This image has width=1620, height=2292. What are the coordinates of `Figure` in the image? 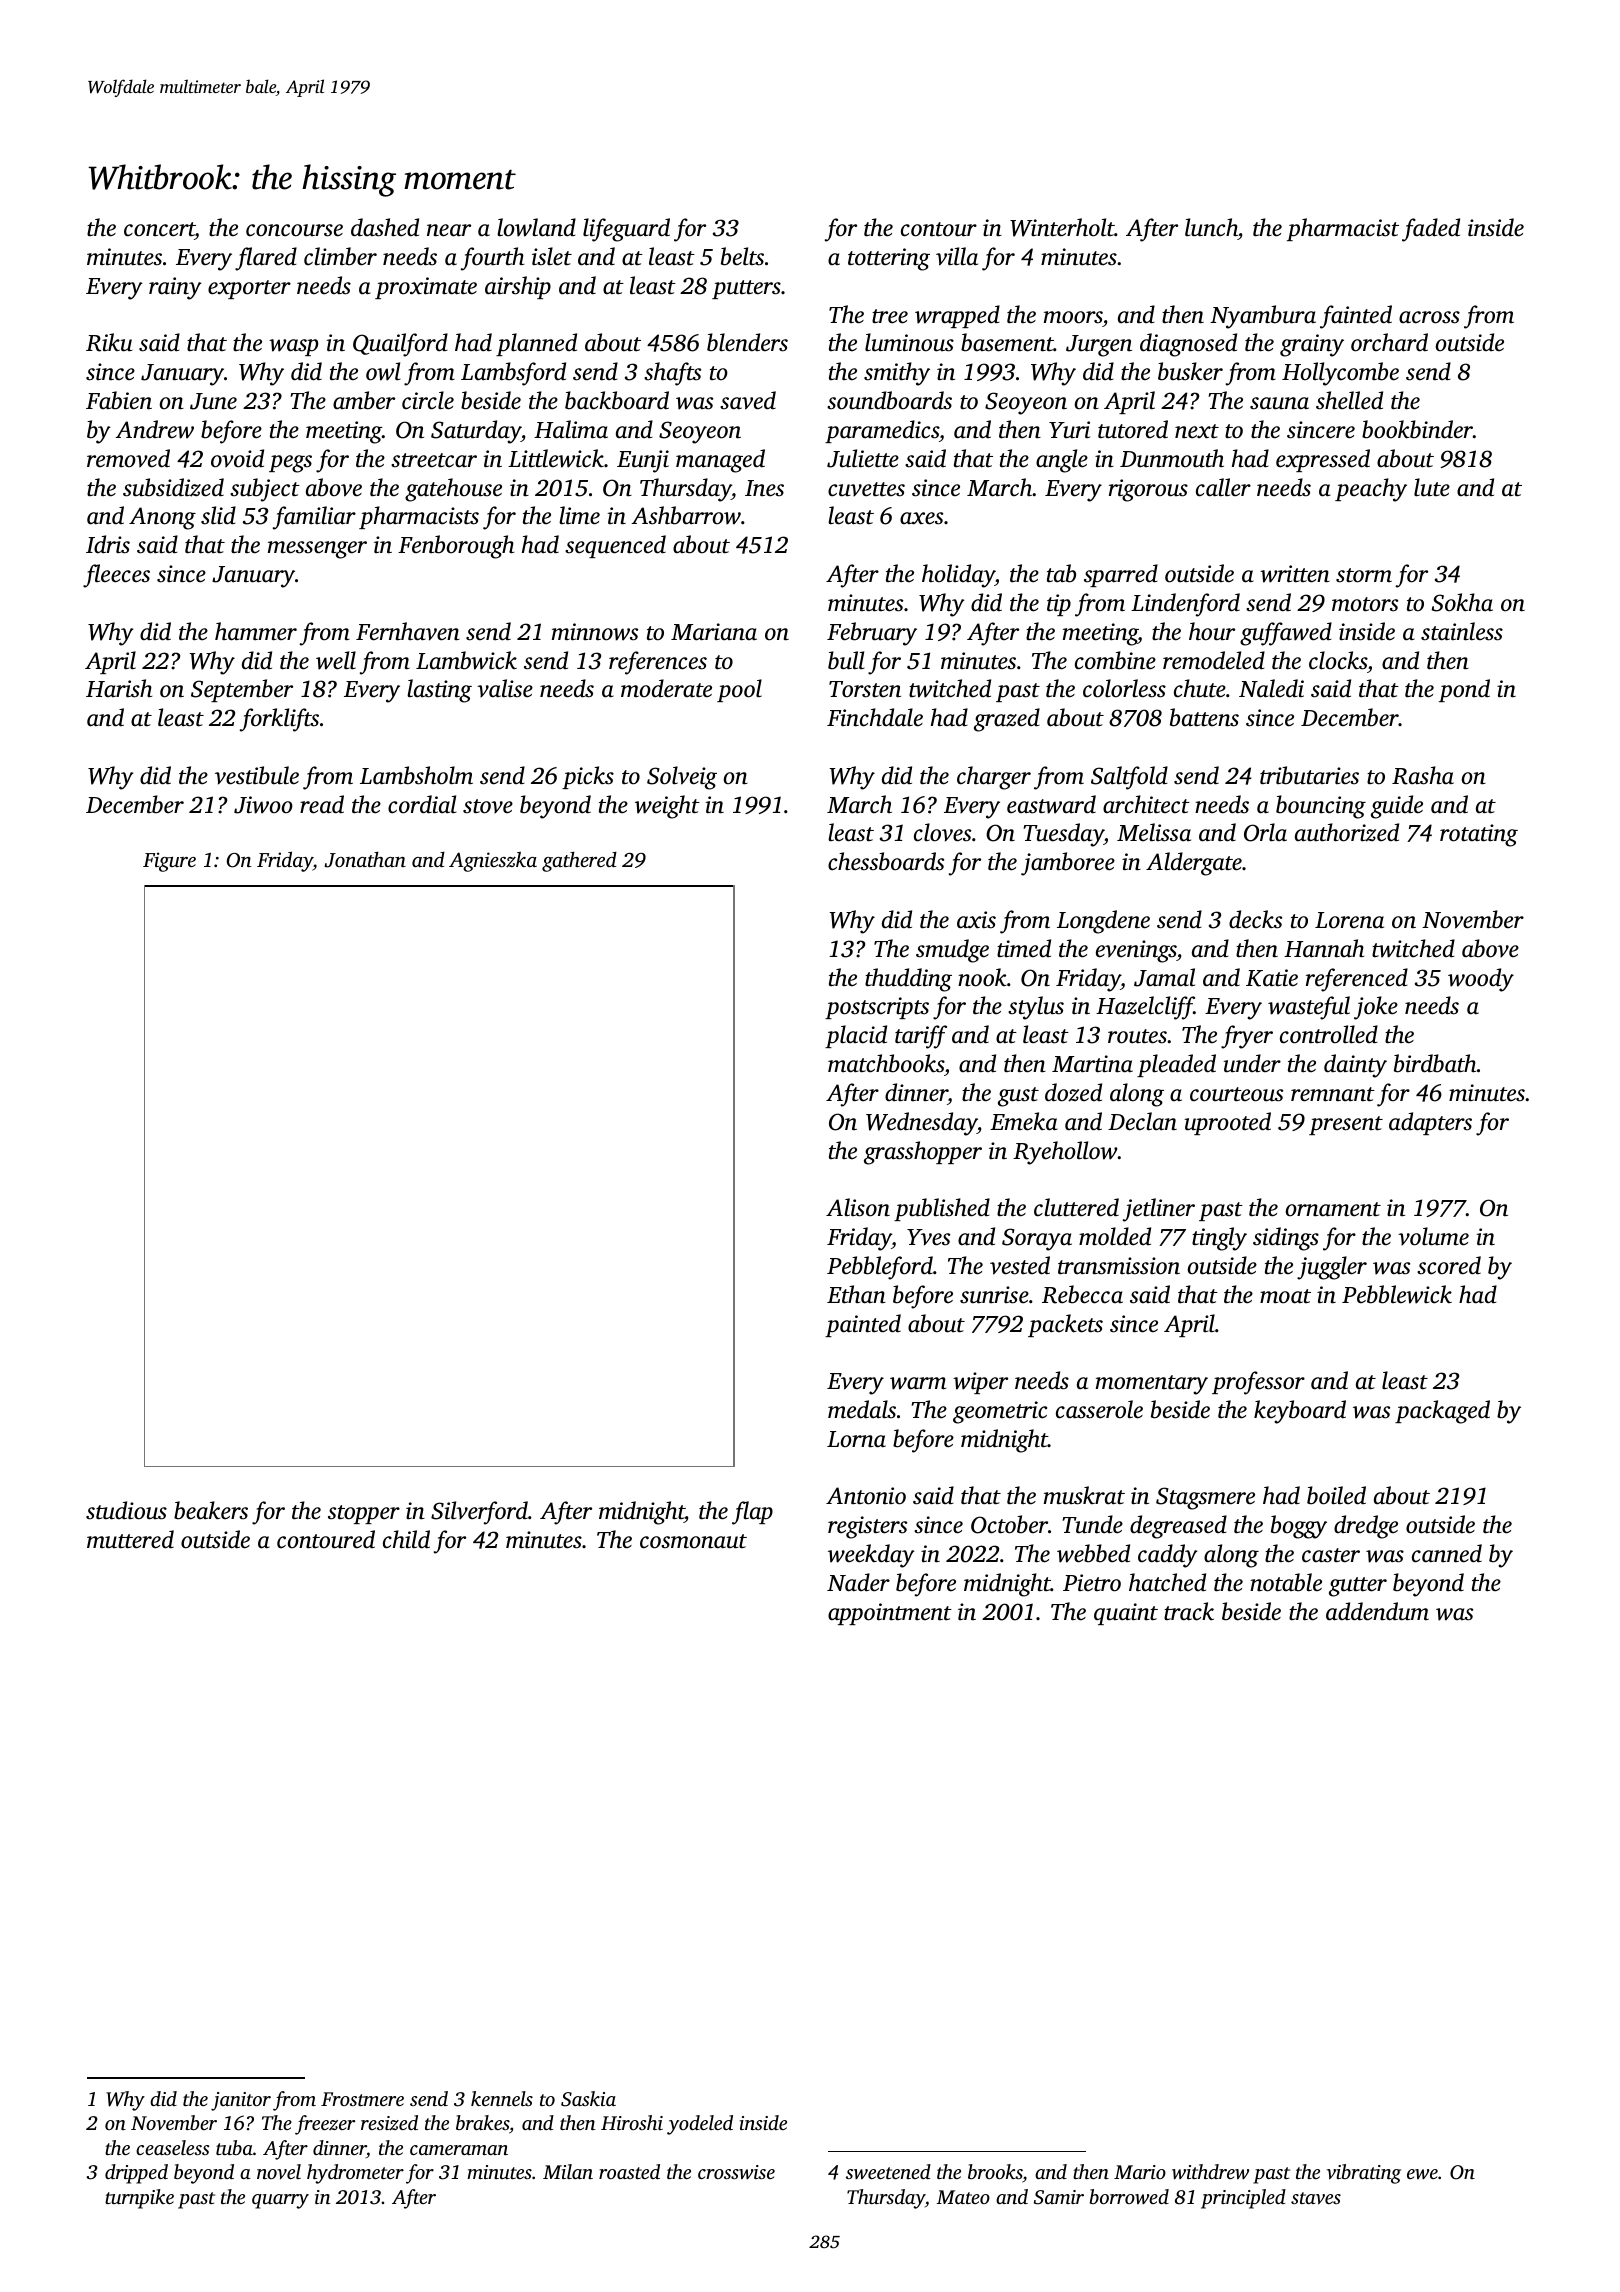 It's located at (169, 862).
